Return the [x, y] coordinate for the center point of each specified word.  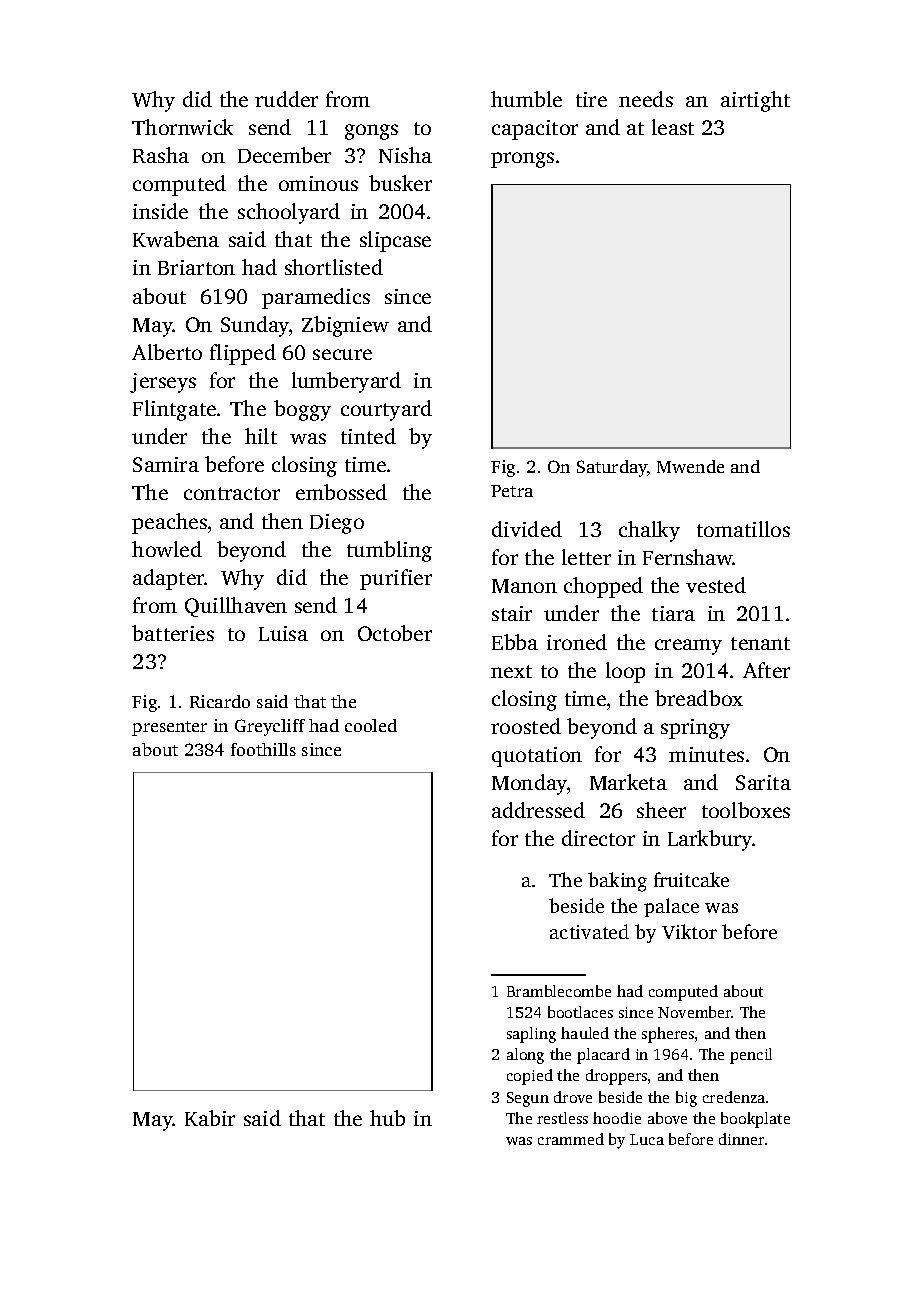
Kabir [210, 1118]
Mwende [690, 466]
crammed [571, 1139]
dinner [741, 1139]
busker [400, 183]
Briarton [196, 267]
